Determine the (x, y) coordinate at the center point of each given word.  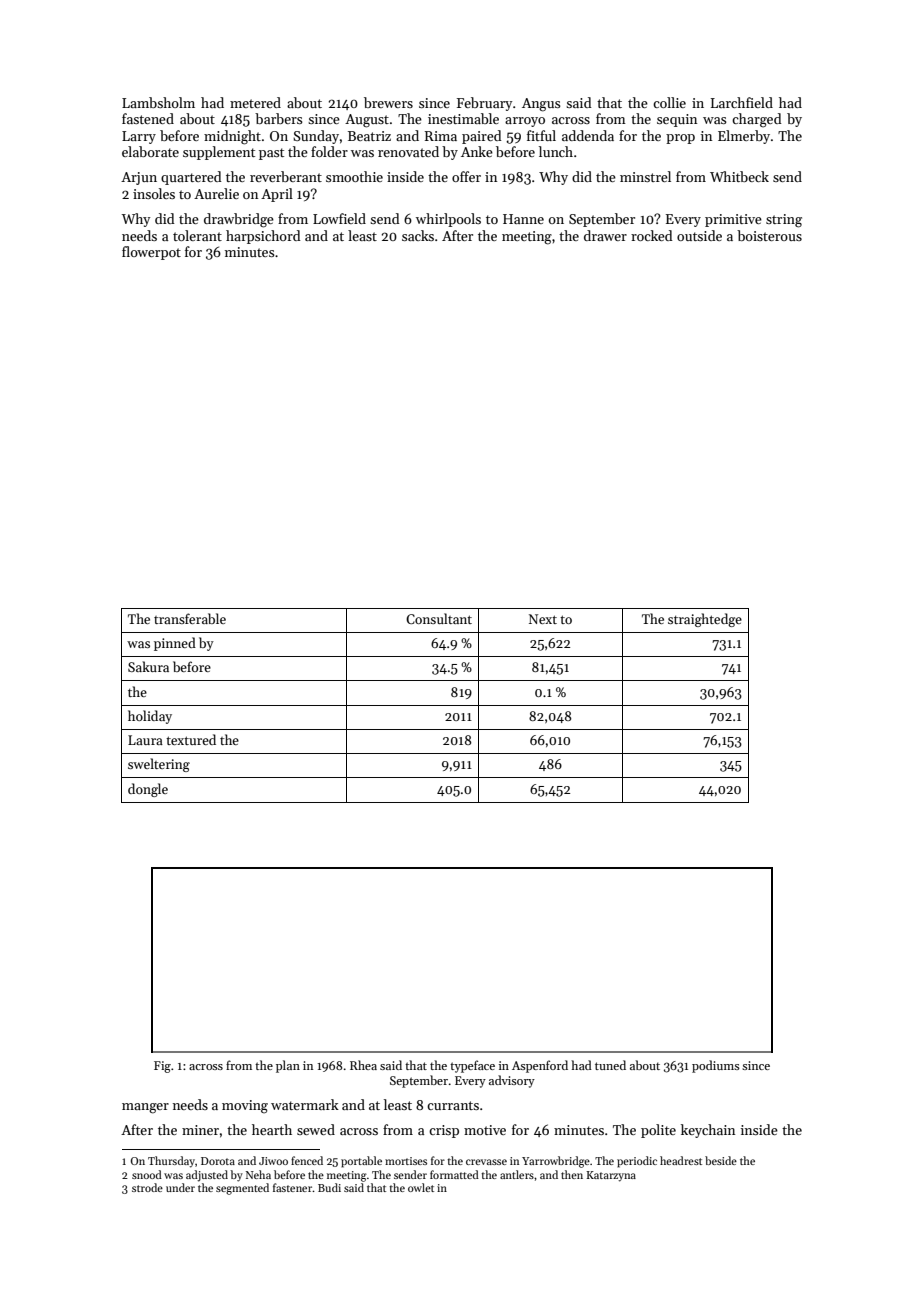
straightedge (705, 620)
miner (200, 1130)
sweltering (159, 765)
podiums (716, 1066)
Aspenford (540, 1066)
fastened (148, 118)
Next (543, 619)
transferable (190, 618)
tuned (610, 1065)
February (484, 104)
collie (669, 102)
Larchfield (742, 102)
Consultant (439, 618)
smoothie (354, 176)
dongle (148, 790)
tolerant (197, 235)
